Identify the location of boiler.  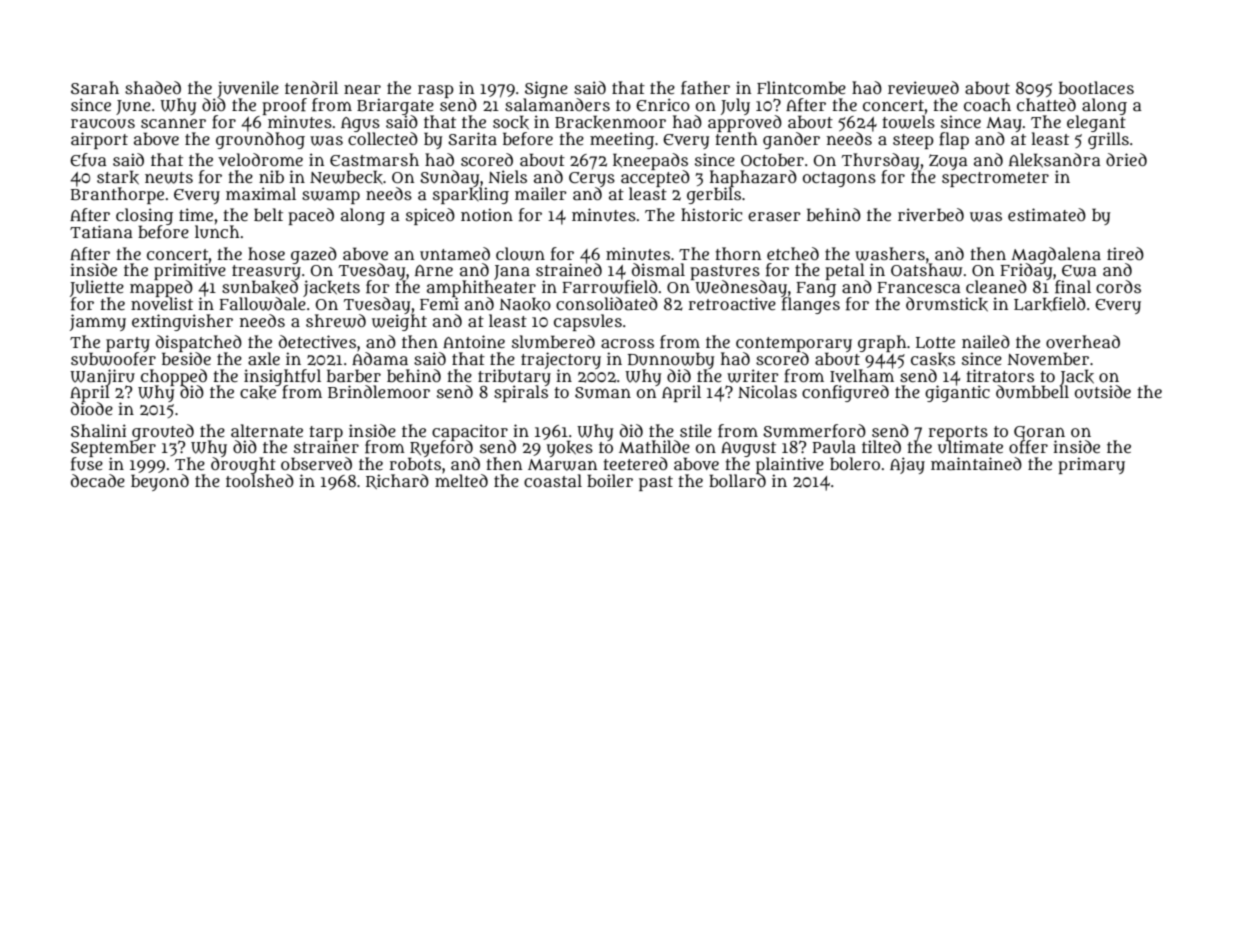
(610, 480).
